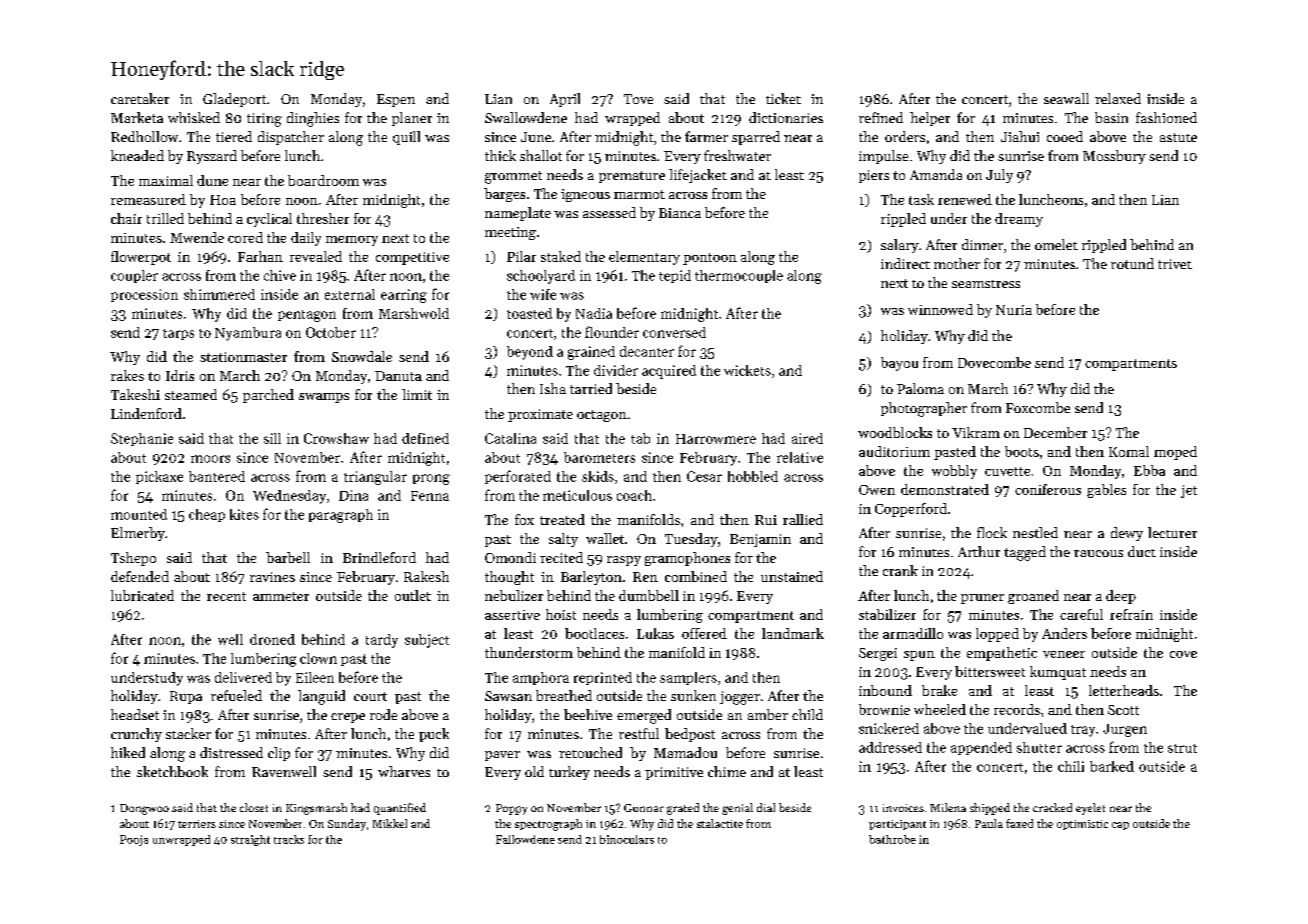 This image has width=1308, height=924. What do you see at coordinates (291, 138) in the image?
I see `dispatcher` at bounding box center [291, 138].
